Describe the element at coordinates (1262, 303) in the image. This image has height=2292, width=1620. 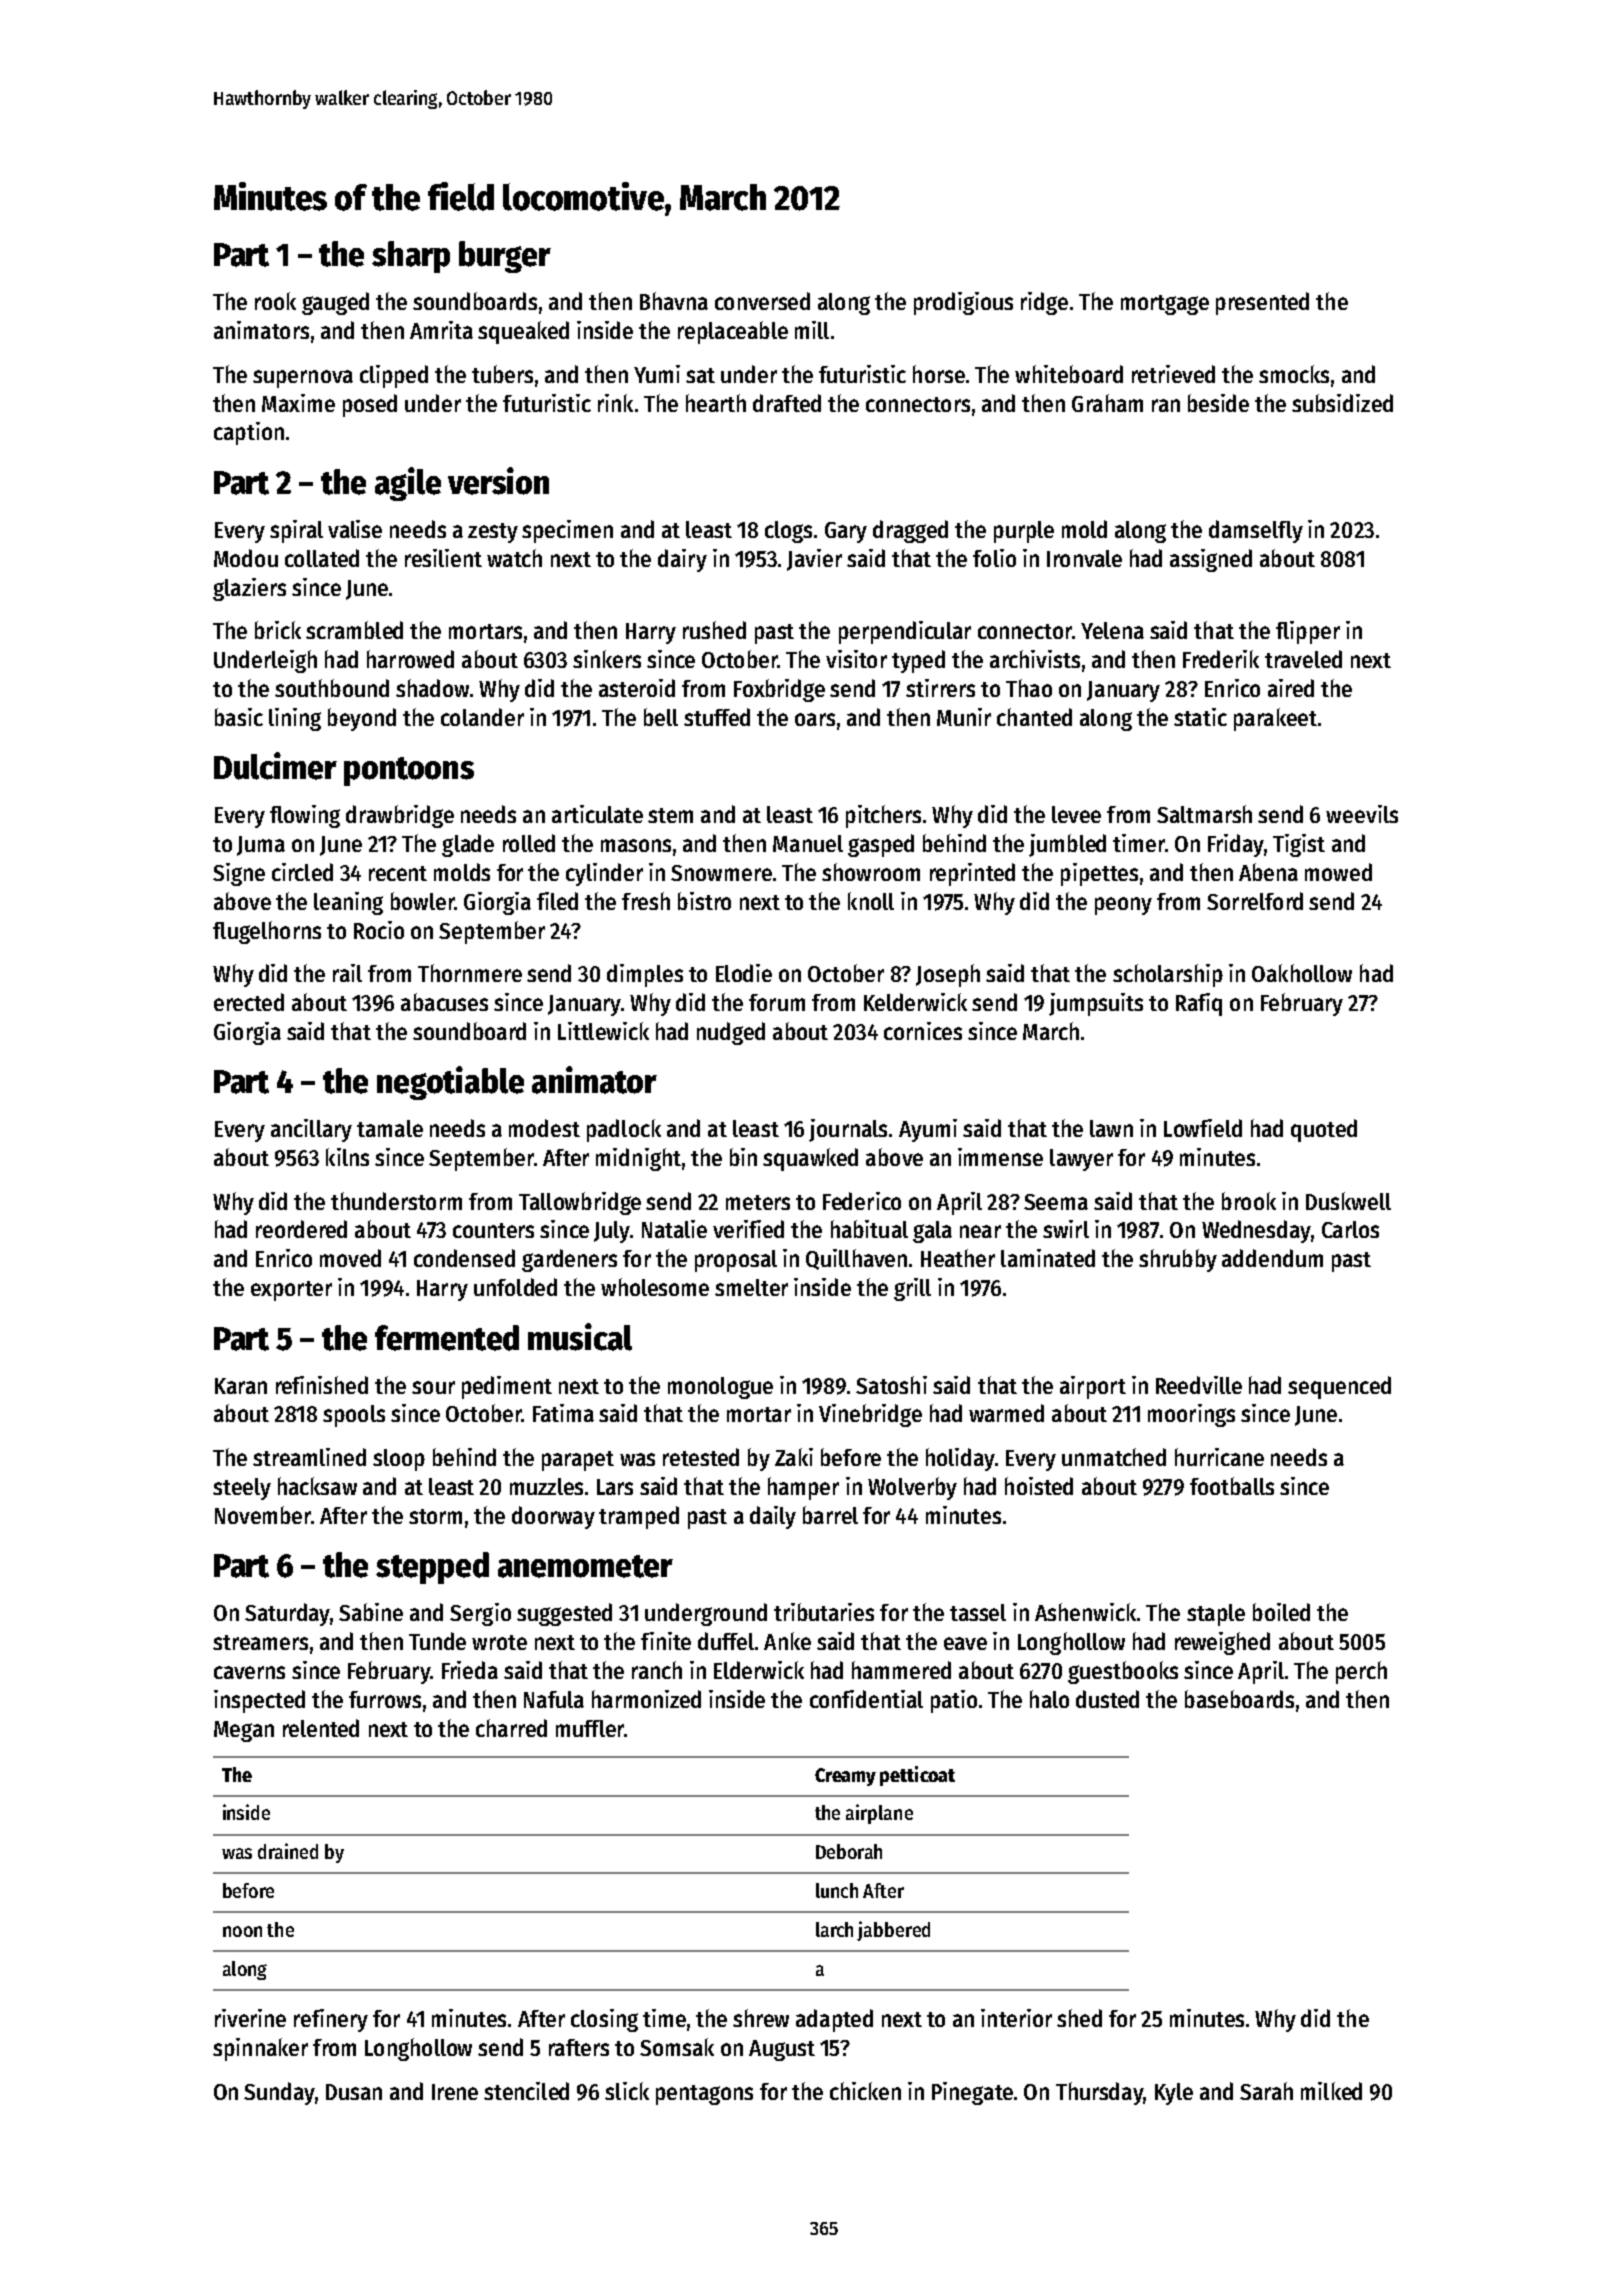
I see `presented` at that location.
